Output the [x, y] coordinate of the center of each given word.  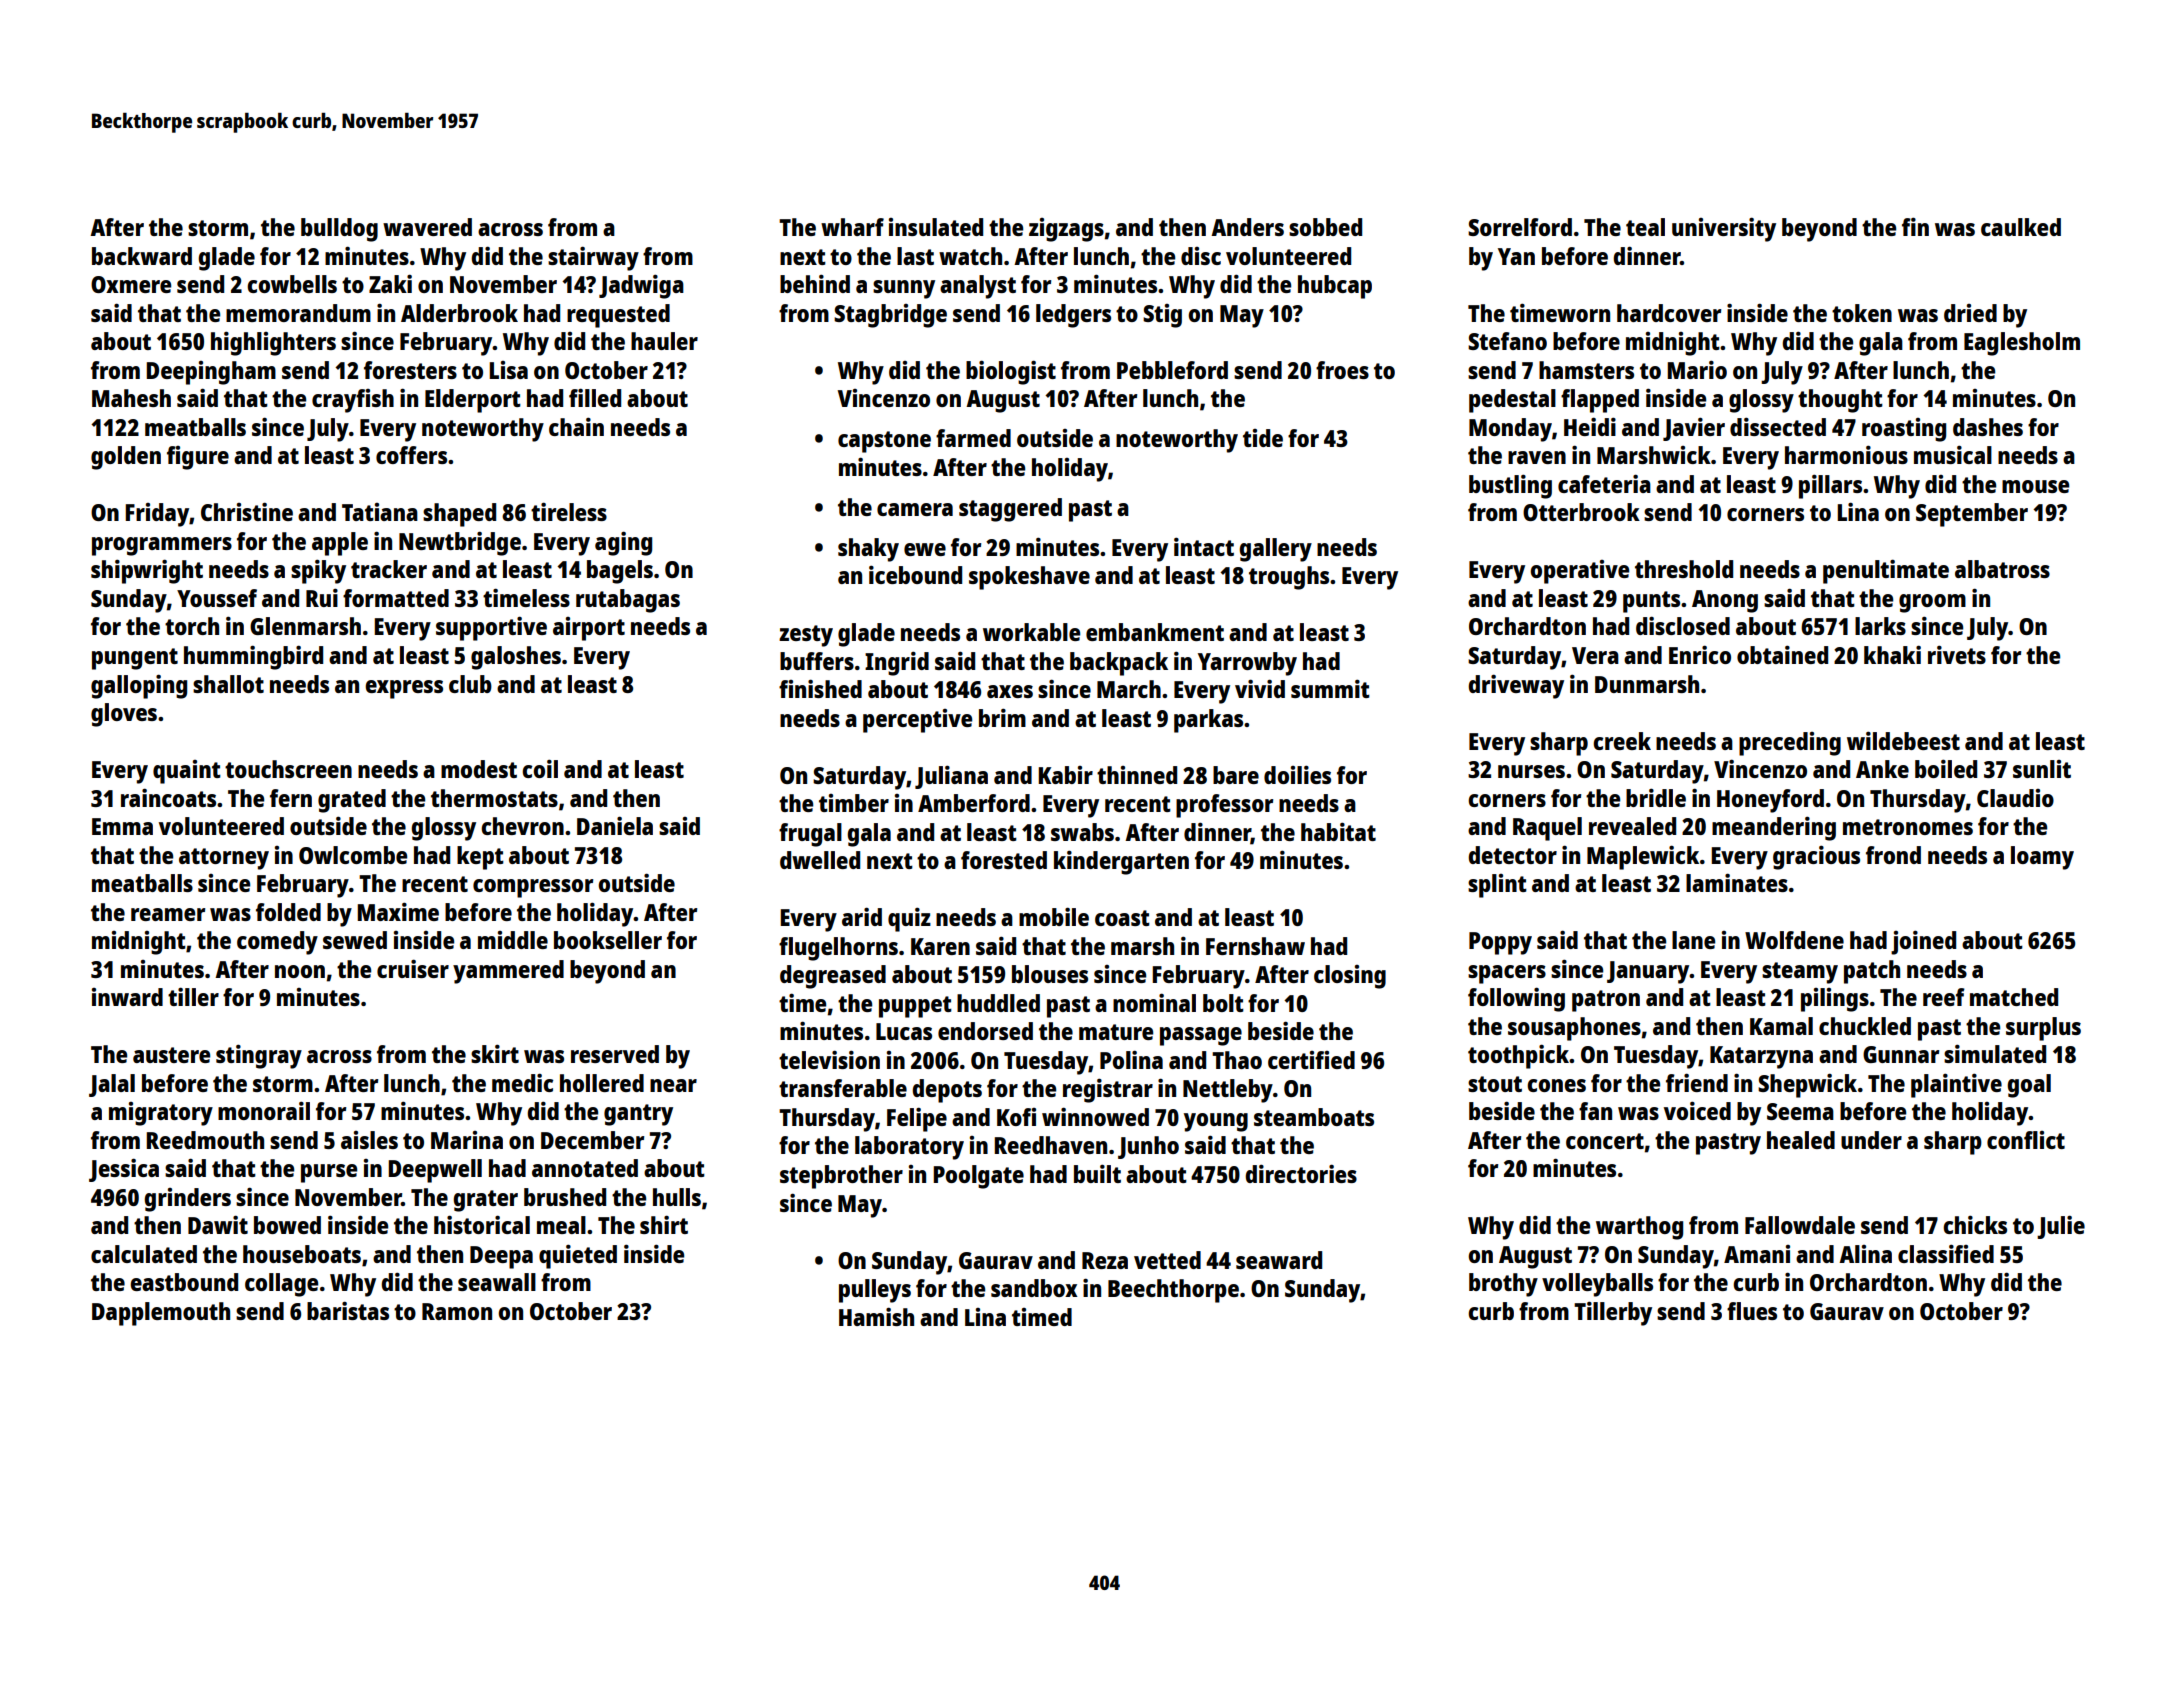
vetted [1167, 1260]
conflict [2026, 1140]
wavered [427, 227]
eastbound [184, 1282]
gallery [1275, 550]
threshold [1684, 569]
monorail [264, 1110]
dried [1970, 313]
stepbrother [841, 1177]
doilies [1297, 774]
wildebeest [1903, 740]
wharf [852, 227]
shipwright [147, 571]
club [470, 684]
